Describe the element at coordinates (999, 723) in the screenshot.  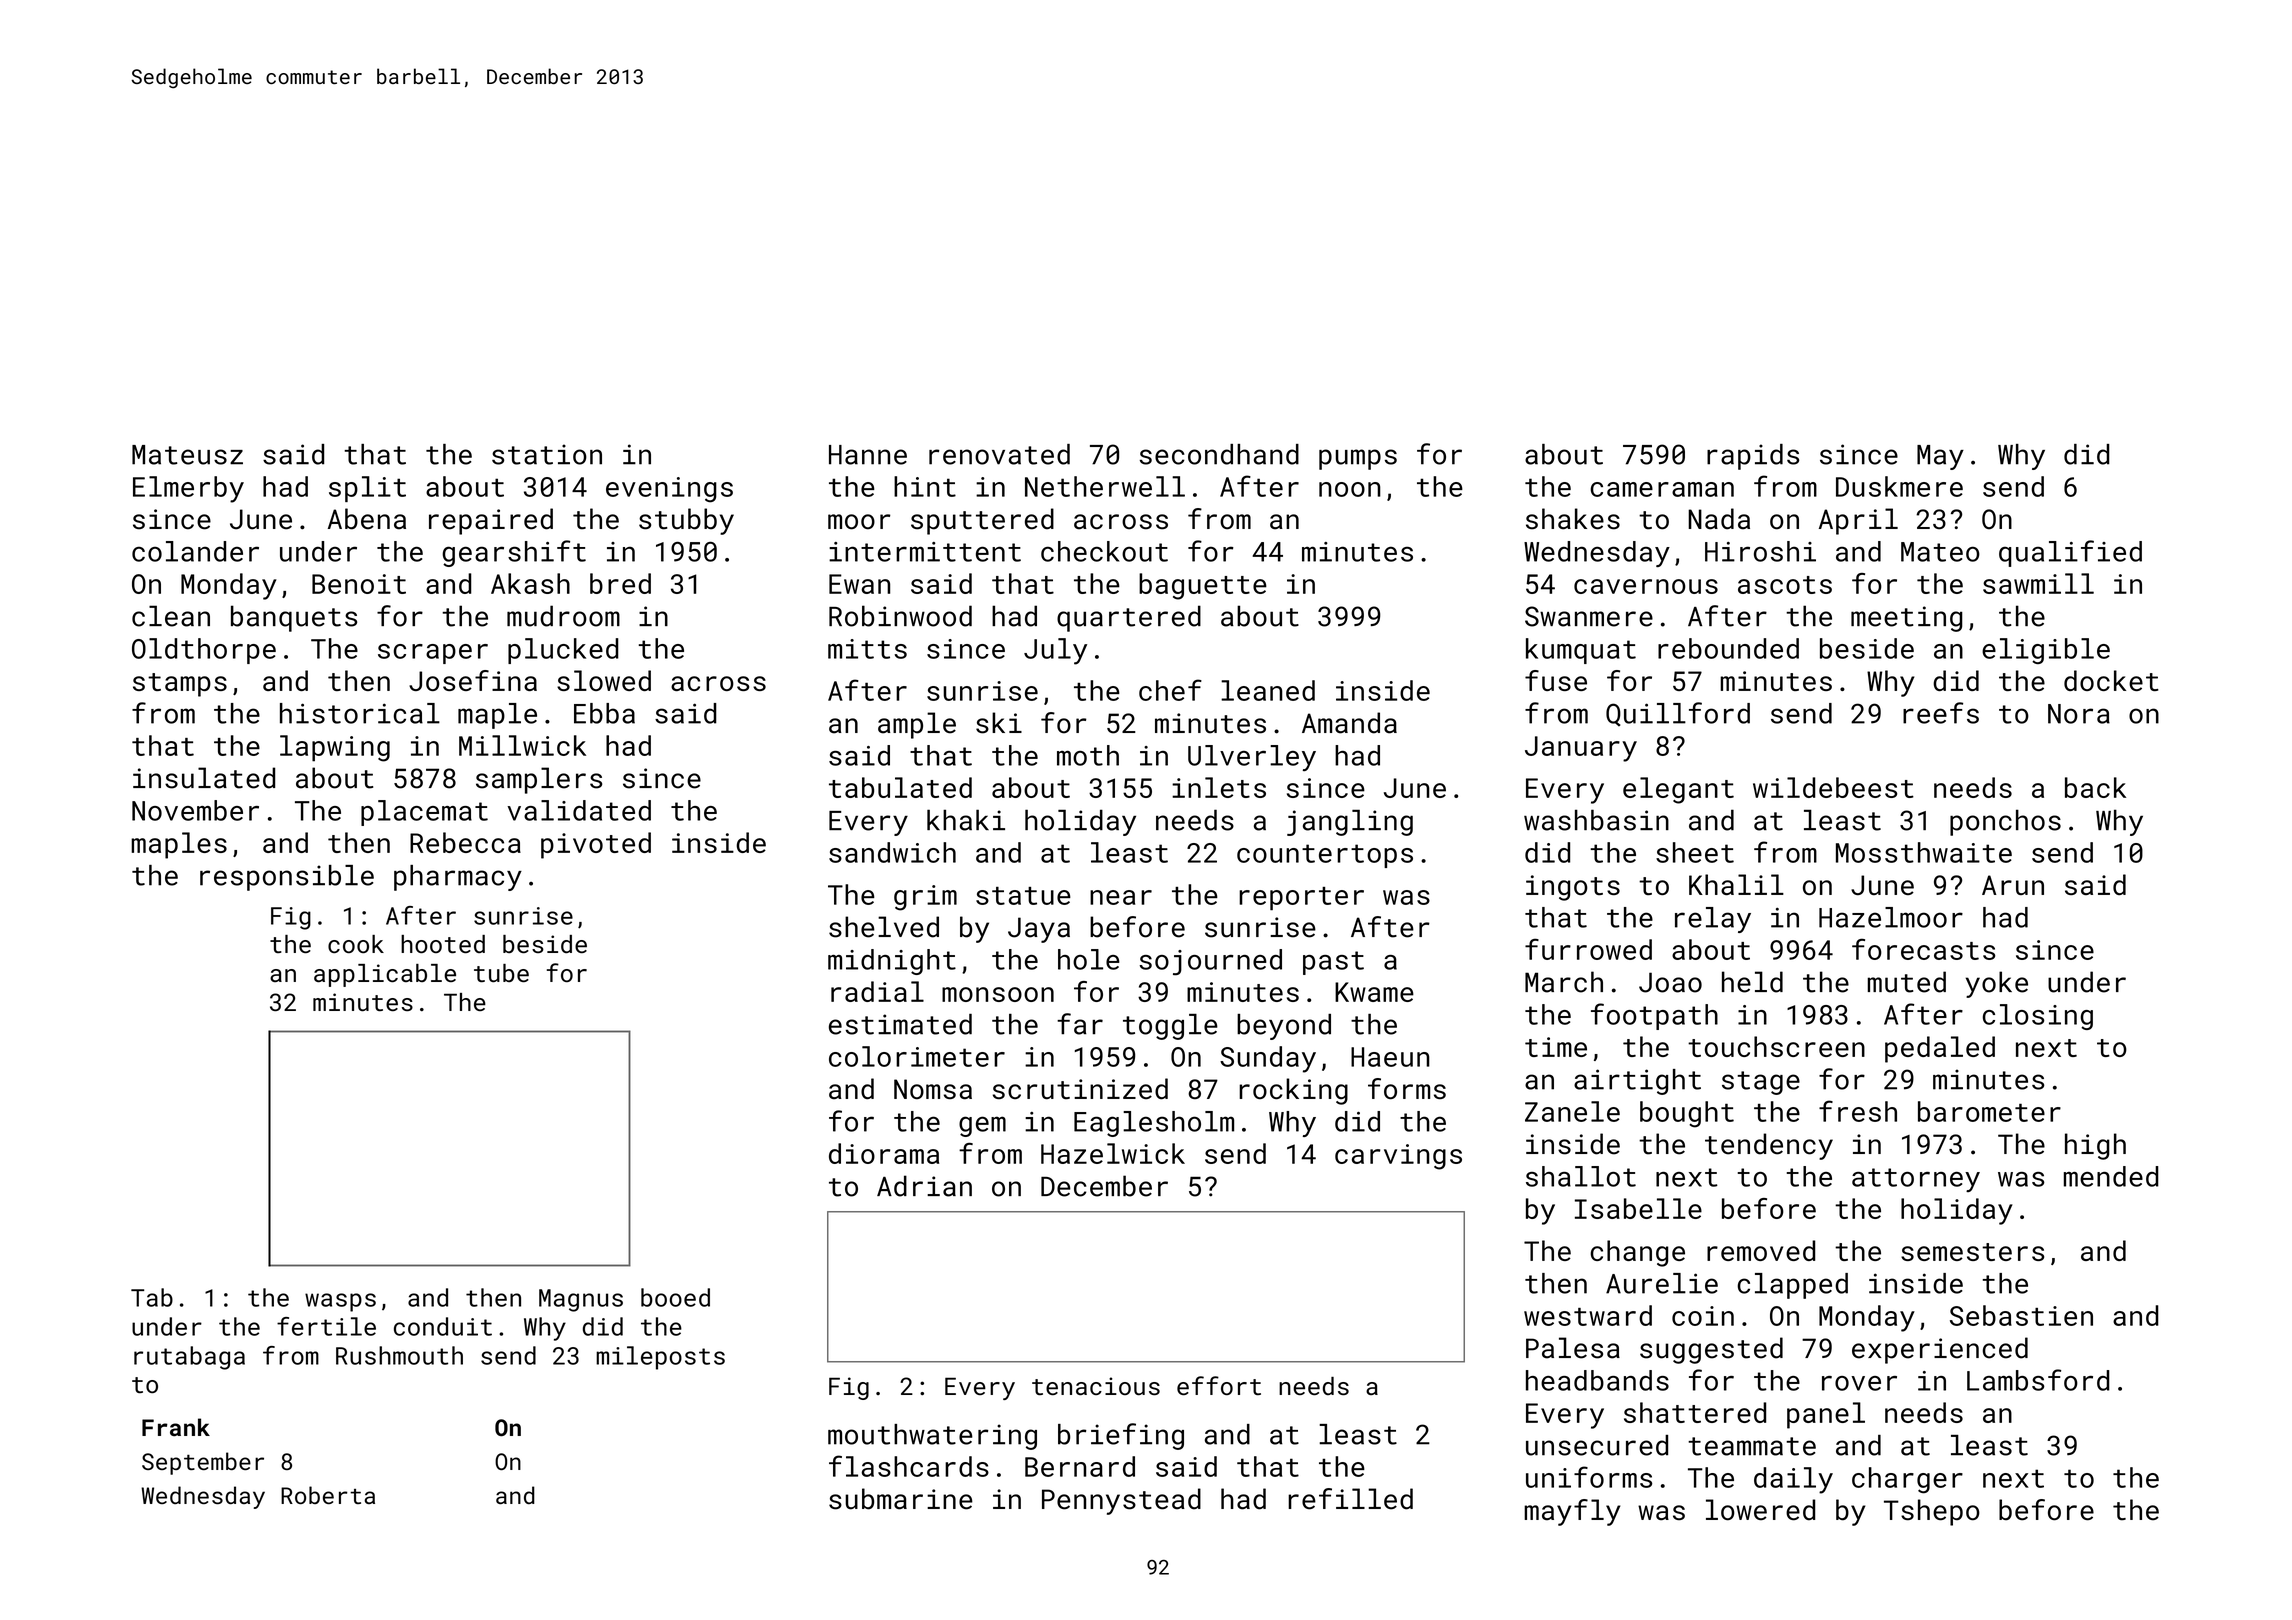
I see `ski` at that location.
